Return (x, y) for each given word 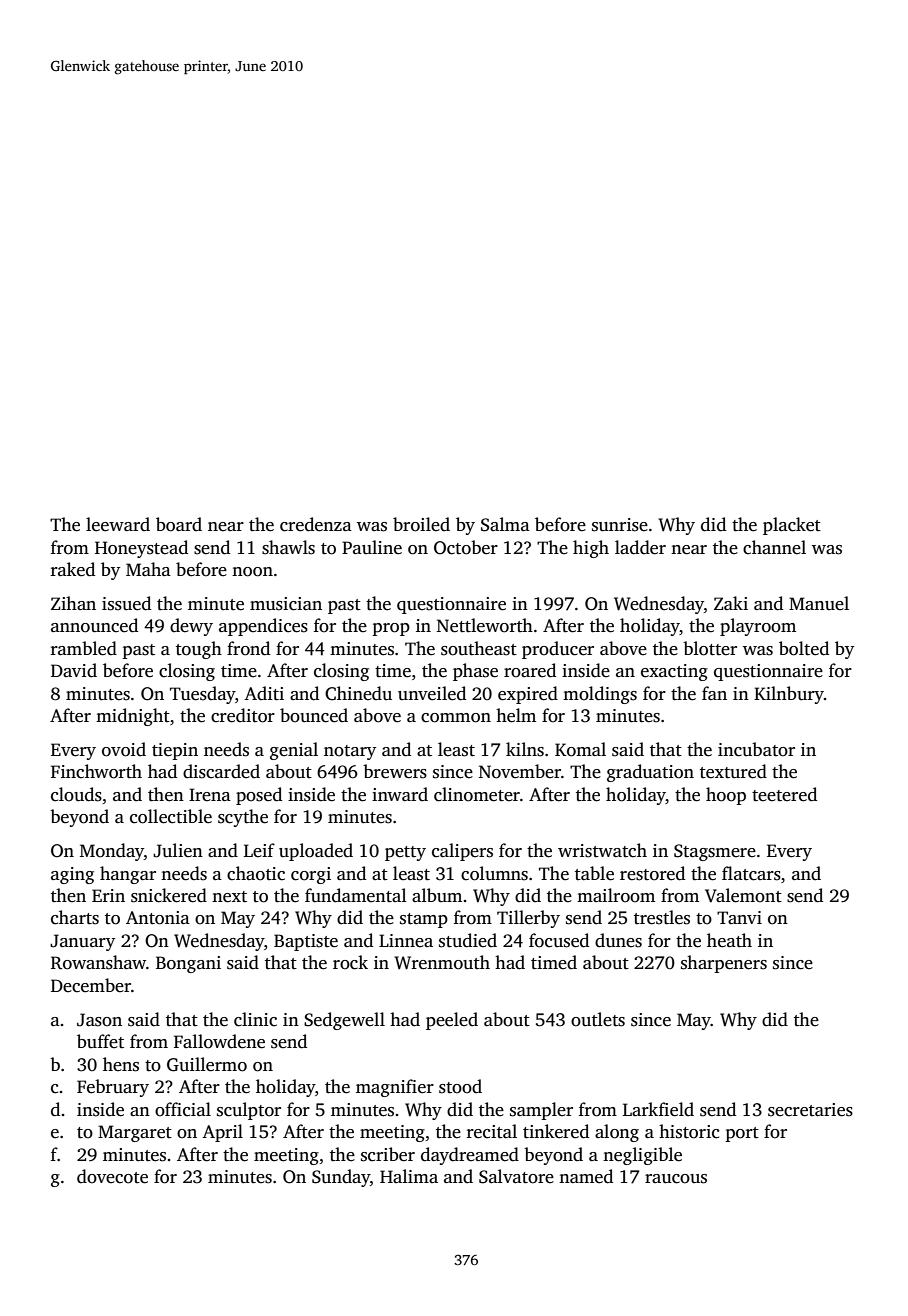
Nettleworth (485, 625)
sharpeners (724, 964)
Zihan (73, 603)
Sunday (341, 1178)
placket (792, 526)
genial (294, 751)
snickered (169, 895)
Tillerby (528, 919)
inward (400, 794)
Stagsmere (715, 852)
